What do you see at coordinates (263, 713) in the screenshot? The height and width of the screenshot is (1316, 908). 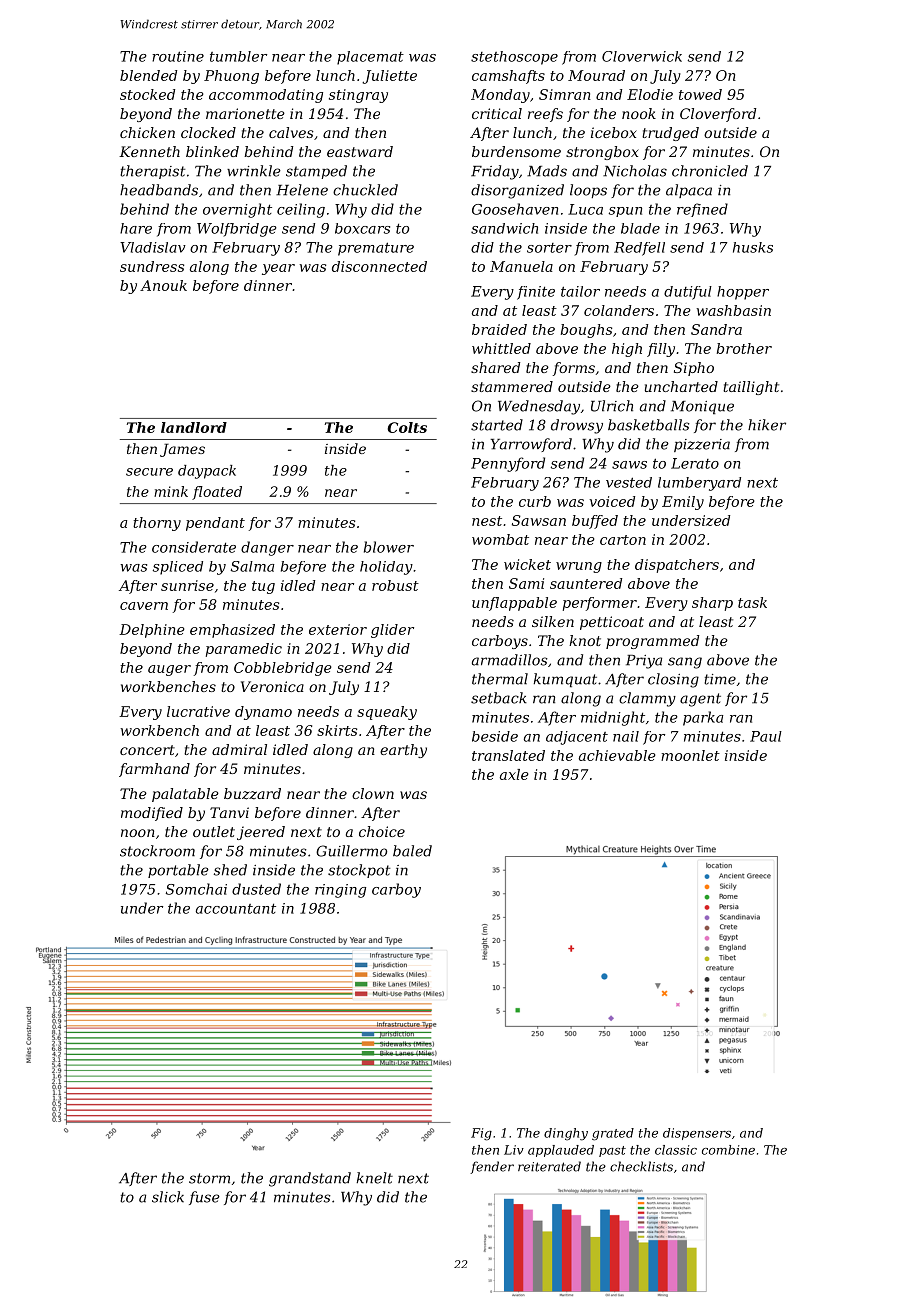 I see `dynamo` at bounding box center [263, 713].
